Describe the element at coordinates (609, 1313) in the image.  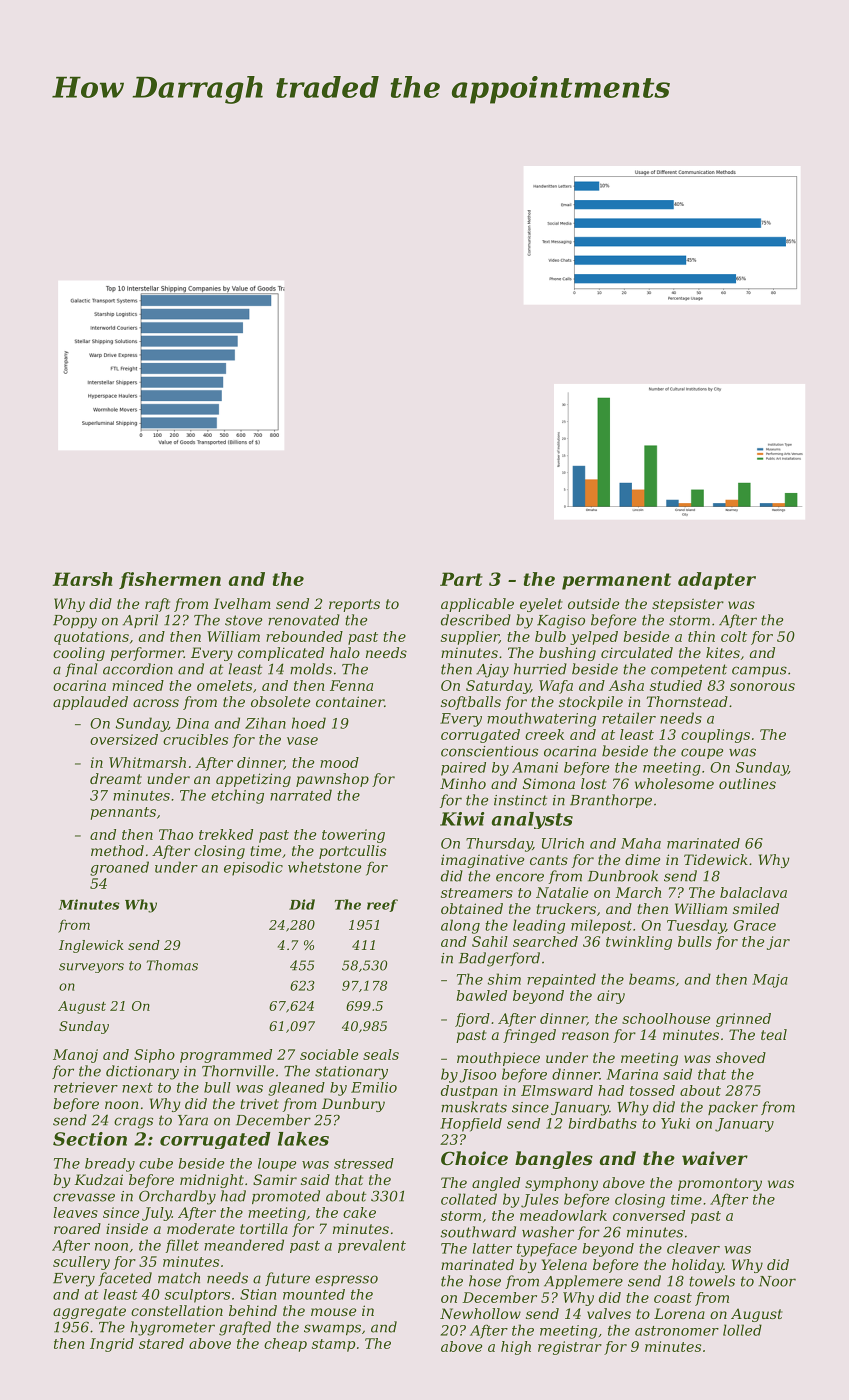
I see `valves` at that location.
